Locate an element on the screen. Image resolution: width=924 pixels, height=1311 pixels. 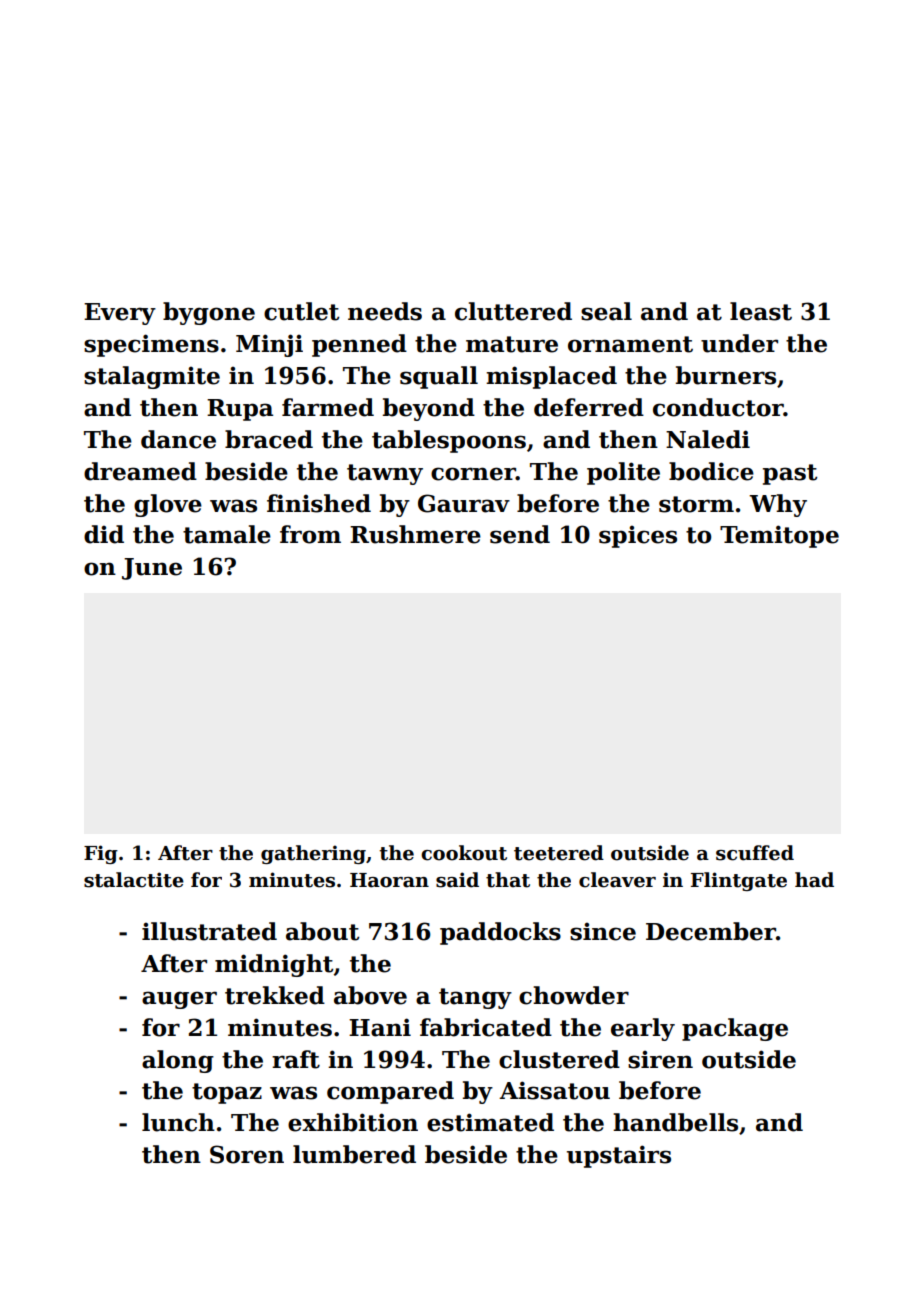
spices is located at coordinates (638, 536).
